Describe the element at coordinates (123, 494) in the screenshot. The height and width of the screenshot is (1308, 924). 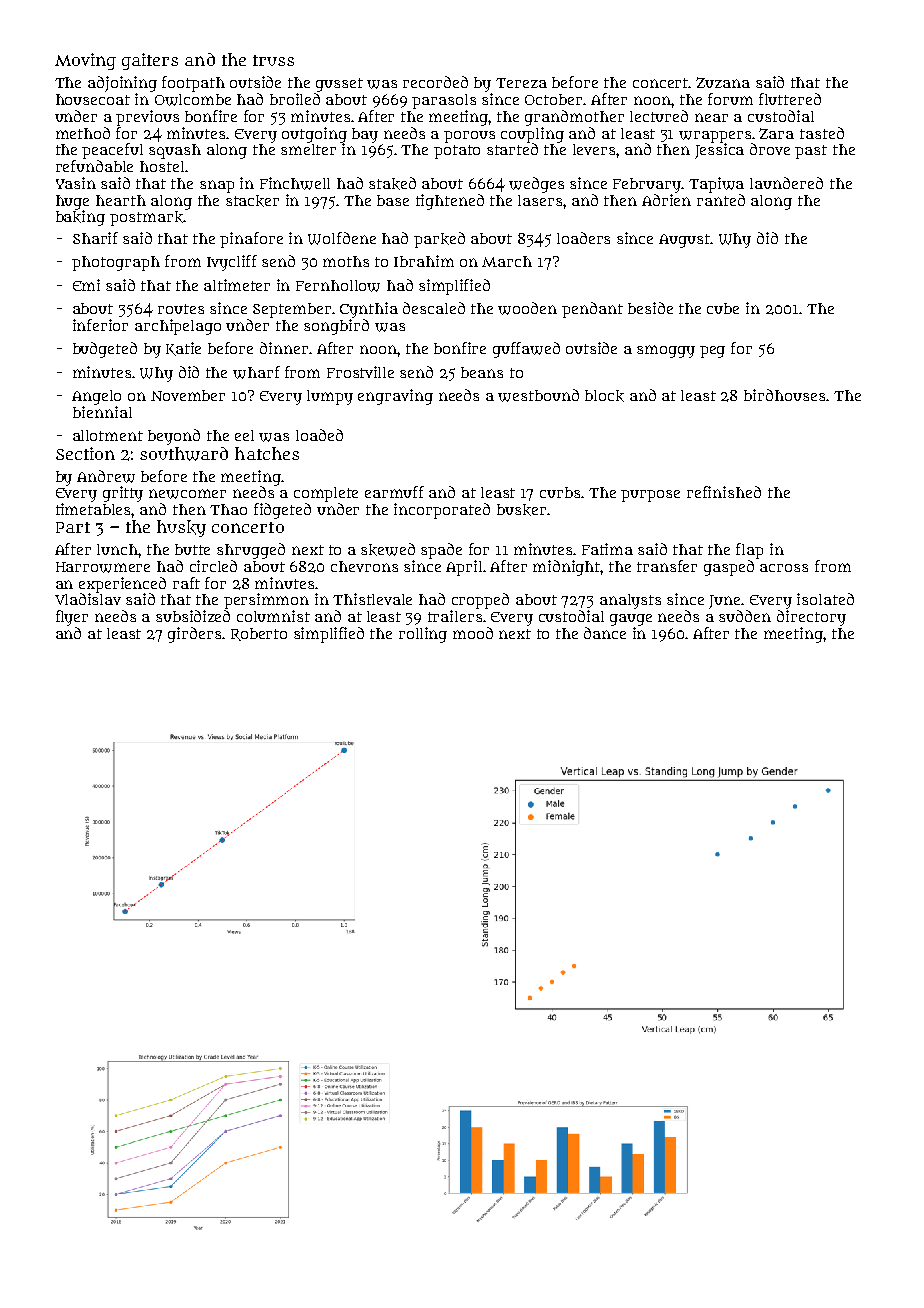
I see `gritty` at that location.
